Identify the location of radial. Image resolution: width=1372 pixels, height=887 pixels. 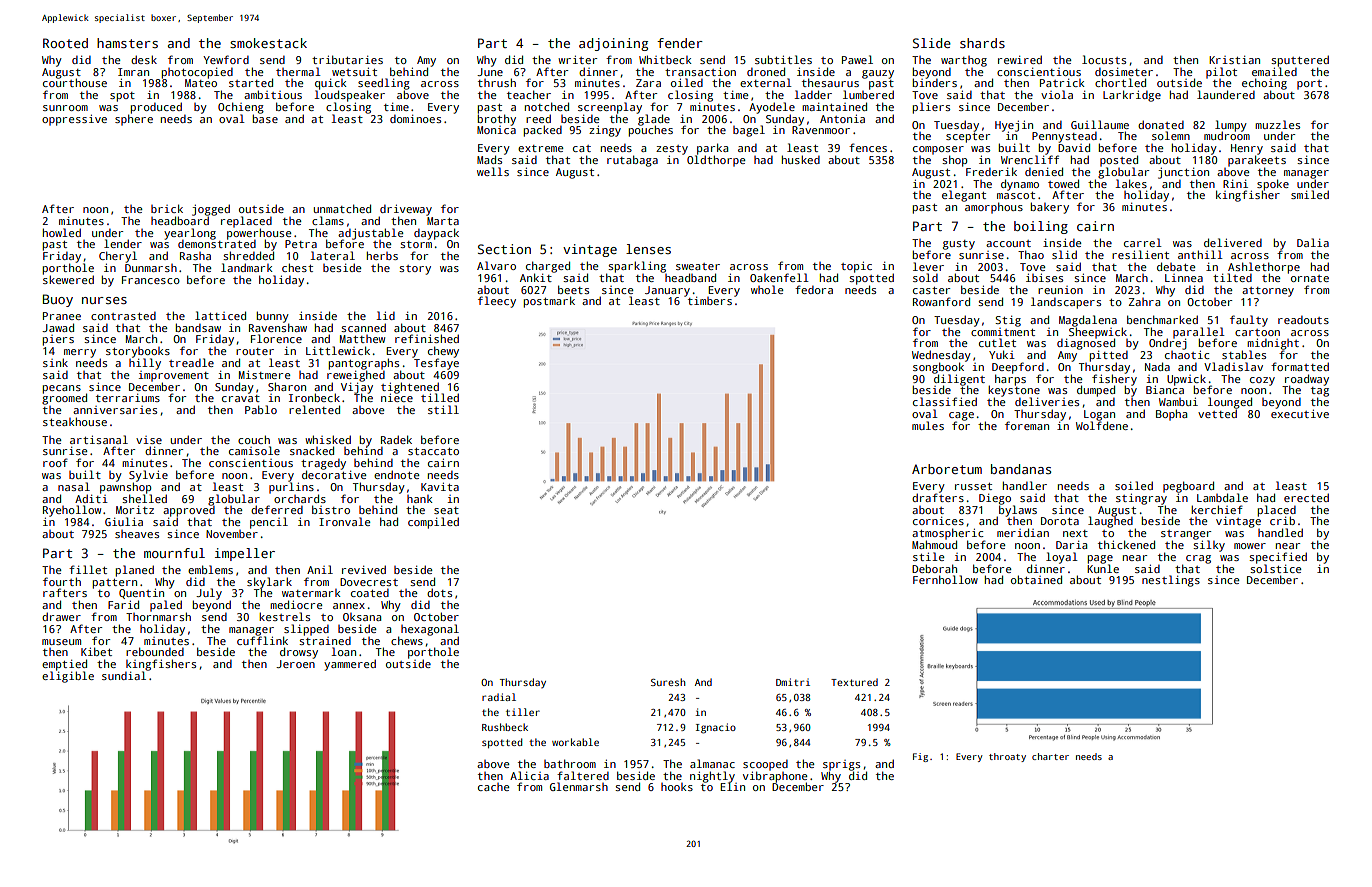
(499, 697).
